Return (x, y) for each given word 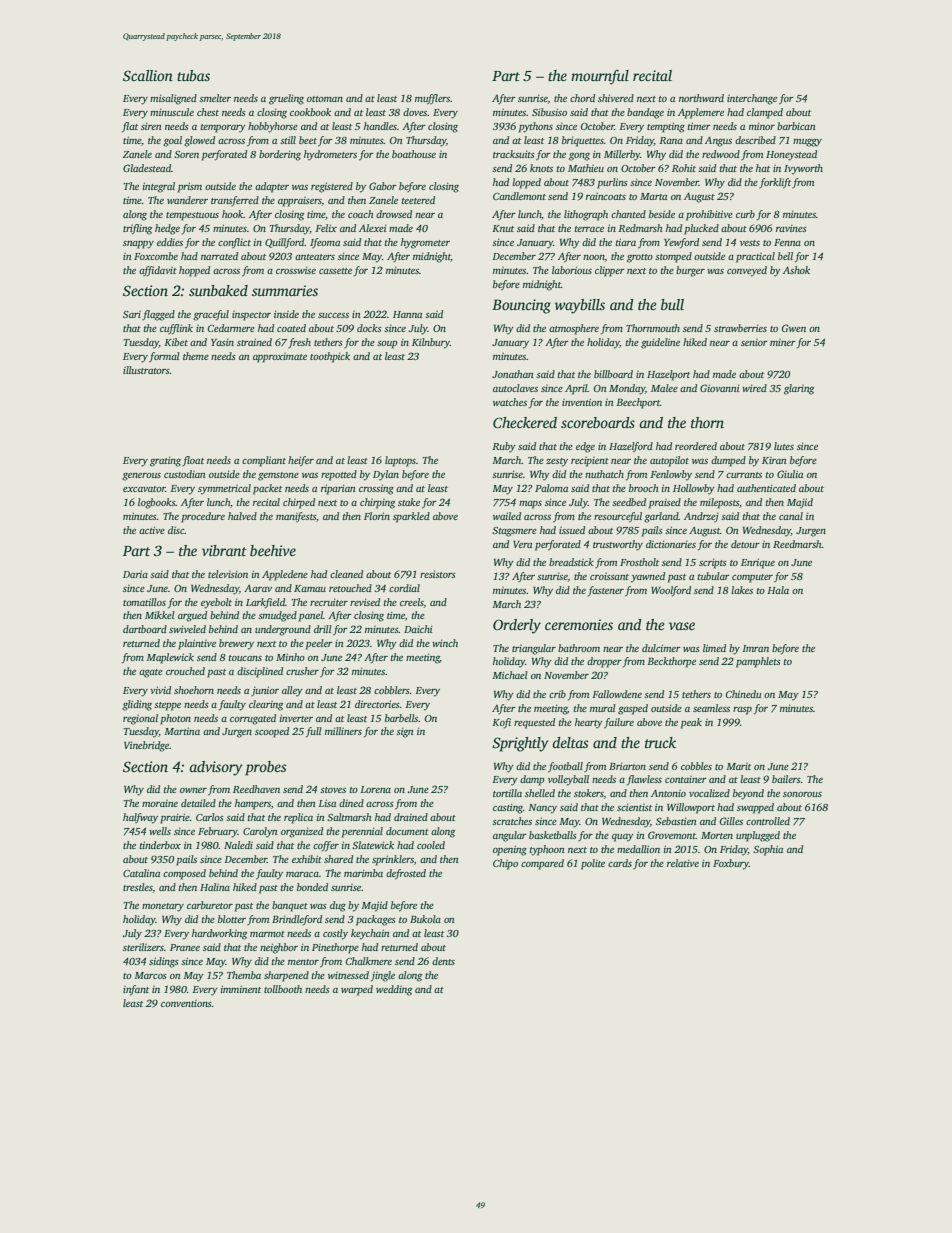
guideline (660, 343)
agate (151, 673)
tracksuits (514, 154)
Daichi (418, 629)
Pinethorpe (335, 948)
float (193, 461)
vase (682, 626)
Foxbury (731, 864)
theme (196, 356)
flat (130, 127)
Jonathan (513, 374)
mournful (600, 77)
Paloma (551, 488)
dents (443, 961)
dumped (728, 461)
